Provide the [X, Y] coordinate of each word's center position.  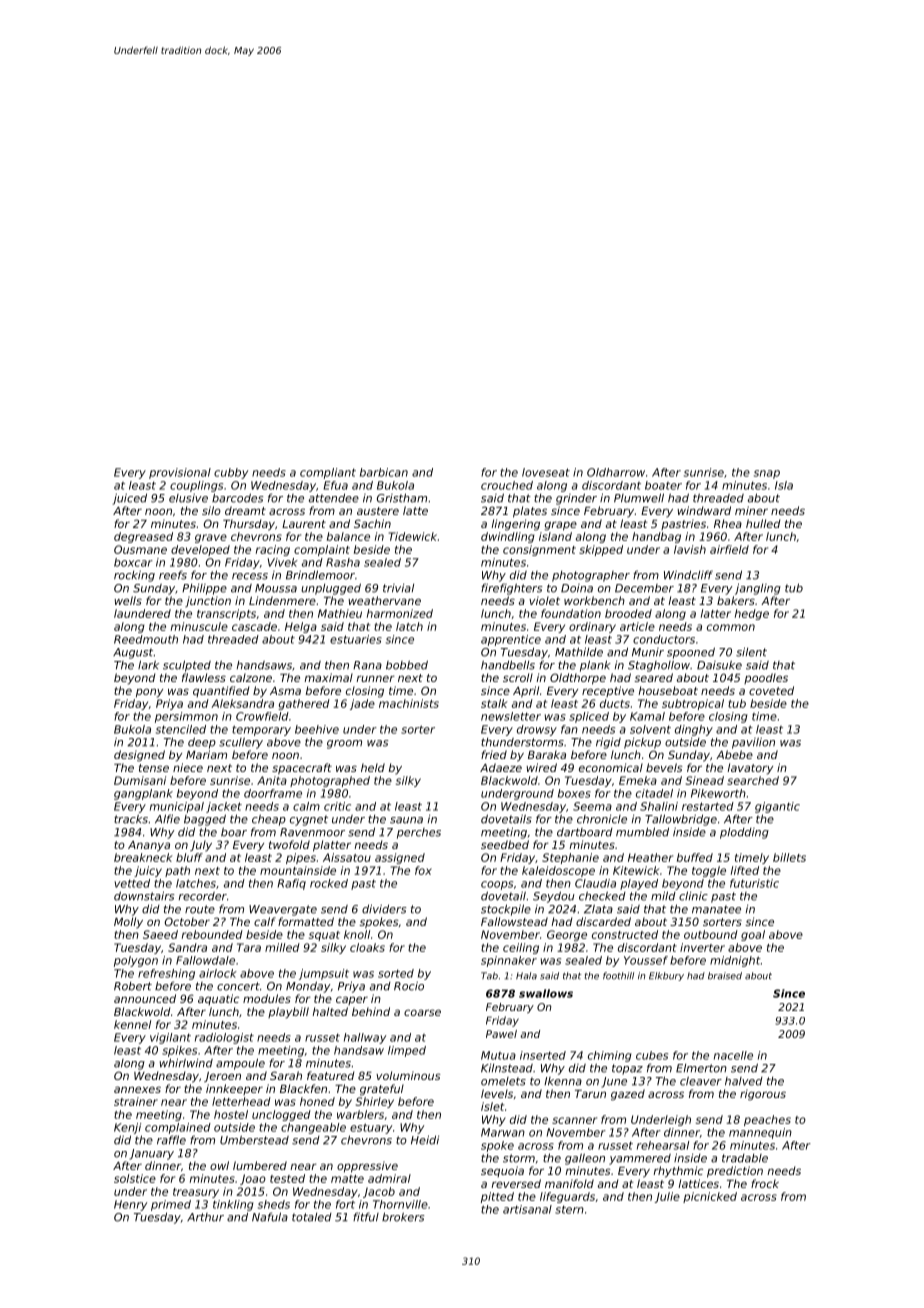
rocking [134, 576]
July [201, 846]
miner [751, 510]
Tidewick [413, 536]
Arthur [205, 1217]
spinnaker [509, 961]
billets [789, 857]
